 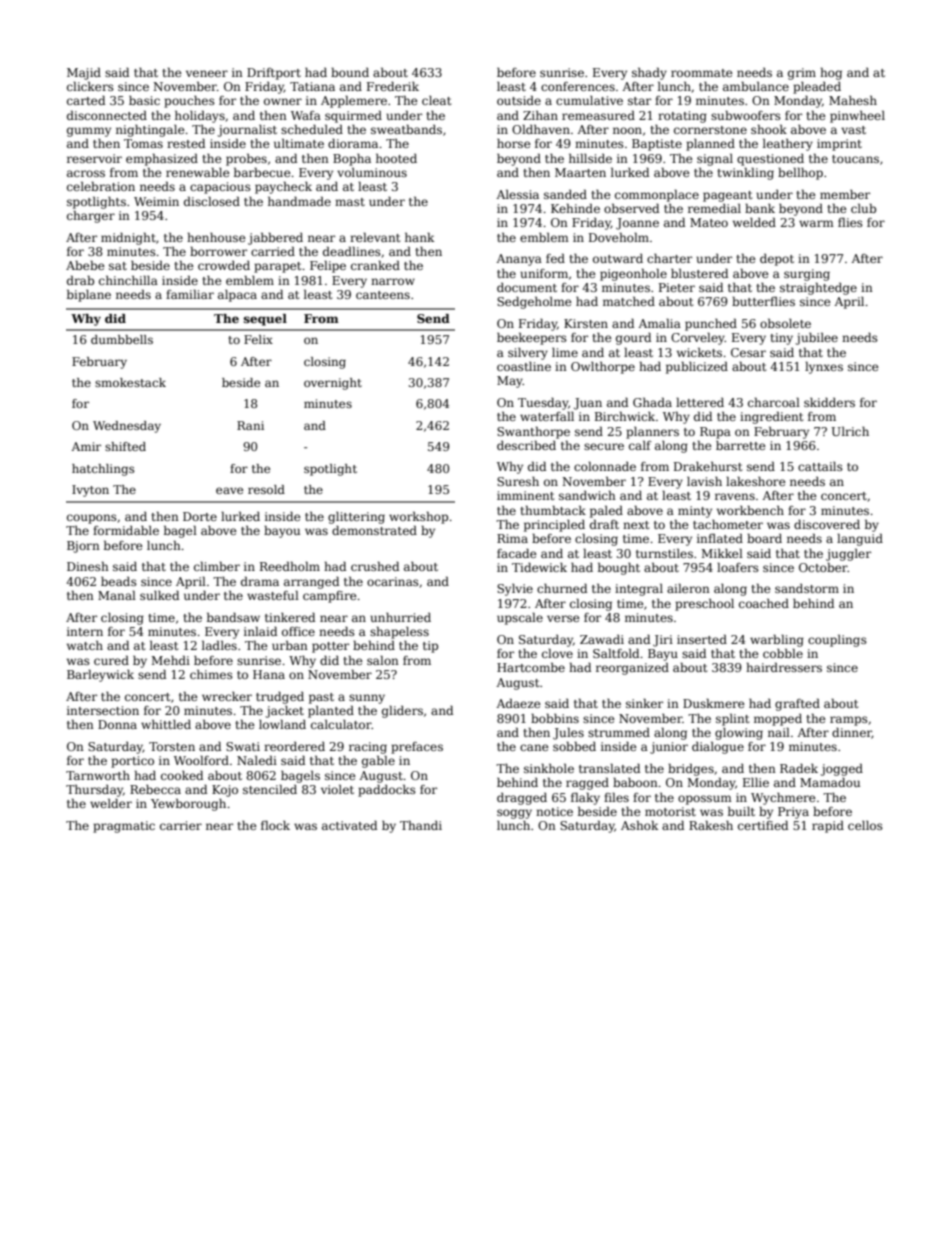 I want to click on veneer, so click(x=207, y=73).
